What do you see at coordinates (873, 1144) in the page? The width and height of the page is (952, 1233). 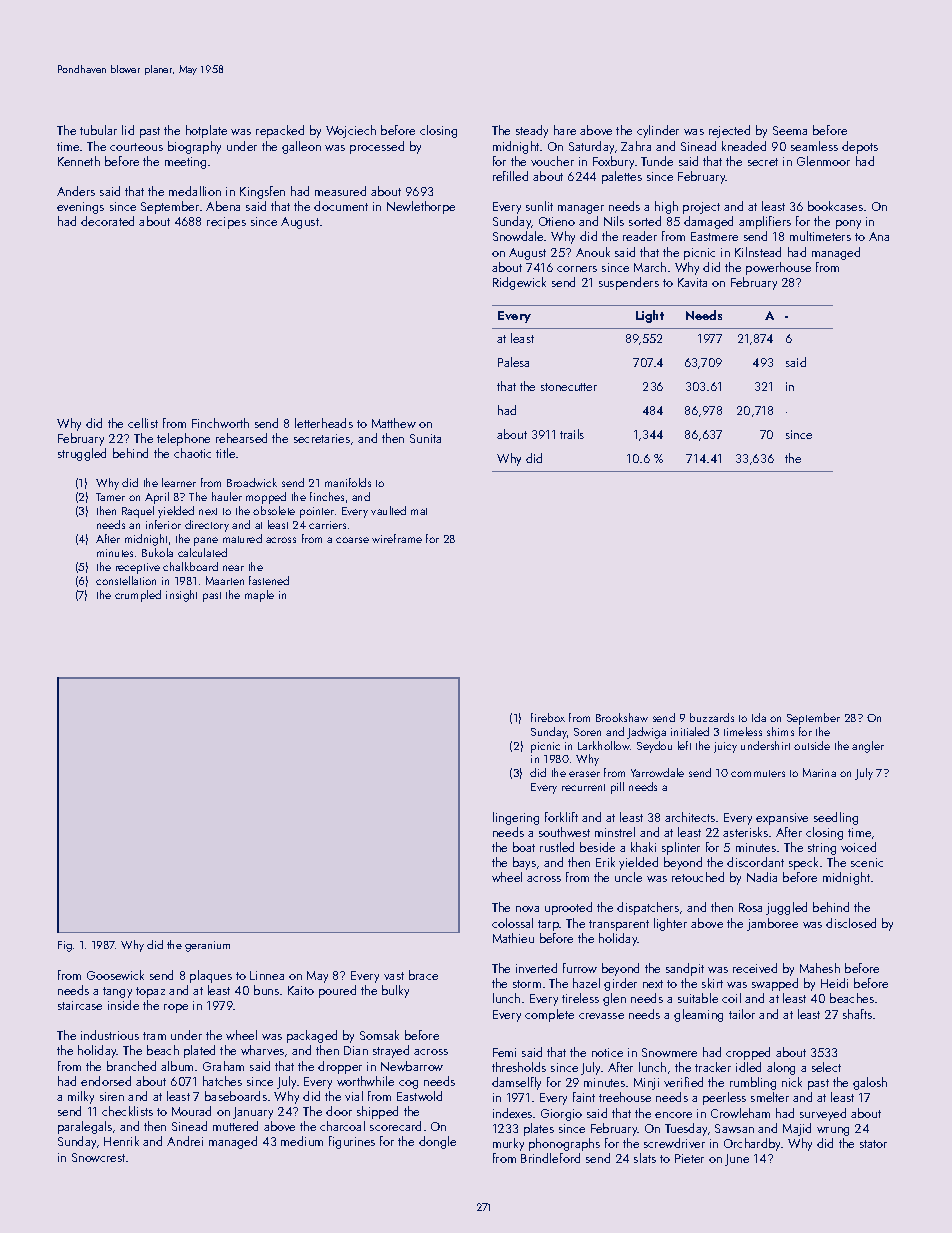 I see `stator` at bounding box center [873, 1144].
